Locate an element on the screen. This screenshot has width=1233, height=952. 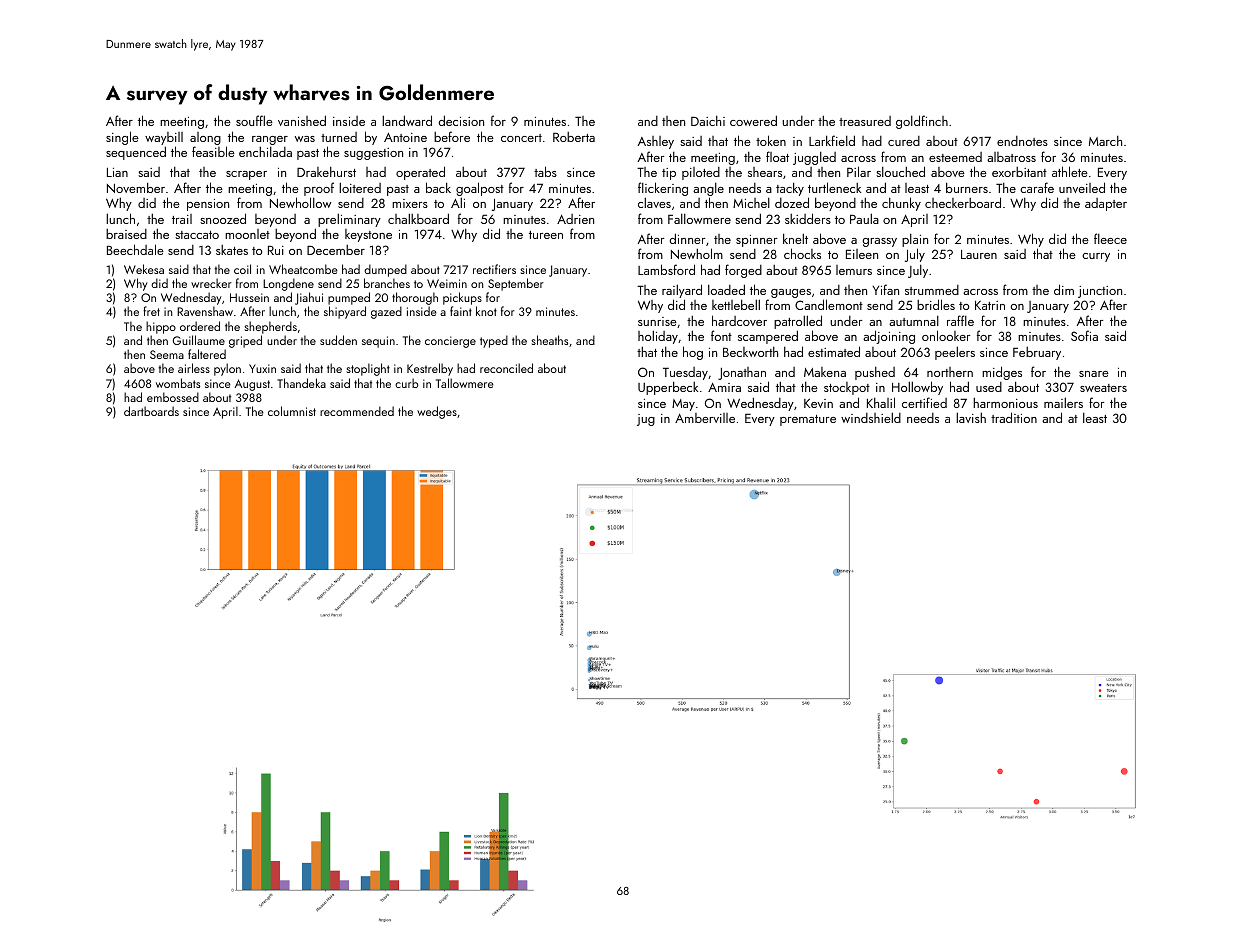
griped is located at coordinates (245, 341).
